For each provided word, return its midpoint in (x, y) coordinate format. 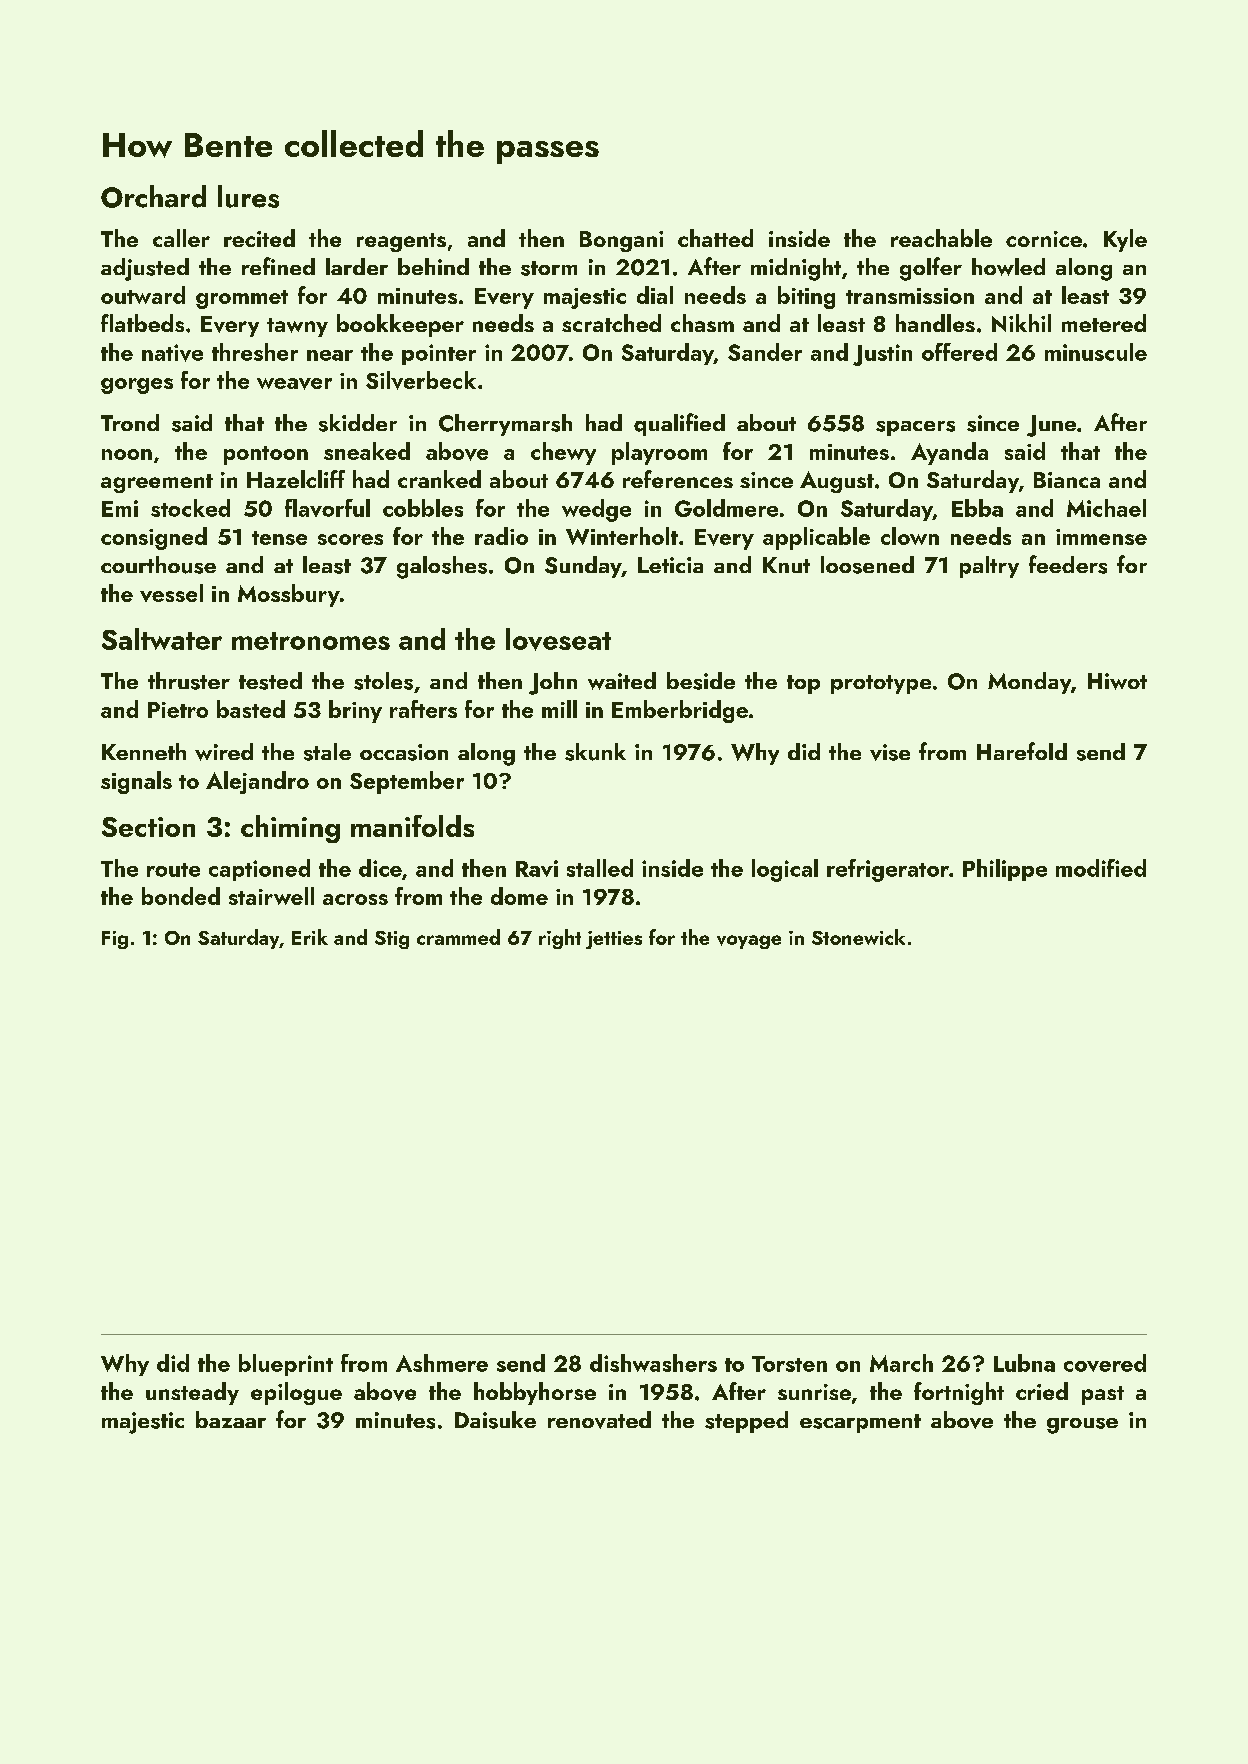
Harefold (1022, 751)
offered (959, 352)
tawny (297, 327)
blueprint (286, 1365)
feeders (1068, 564)
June (1051, 426)
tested (270, 681)
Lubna (1024, 1363)
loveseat (558, 639)
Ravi (537, 868)
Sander (765, 352)
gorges (137, 386)
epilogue (296, 1393)
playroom (659, 453)
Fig (115, 940)
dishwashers (653, 1363)
